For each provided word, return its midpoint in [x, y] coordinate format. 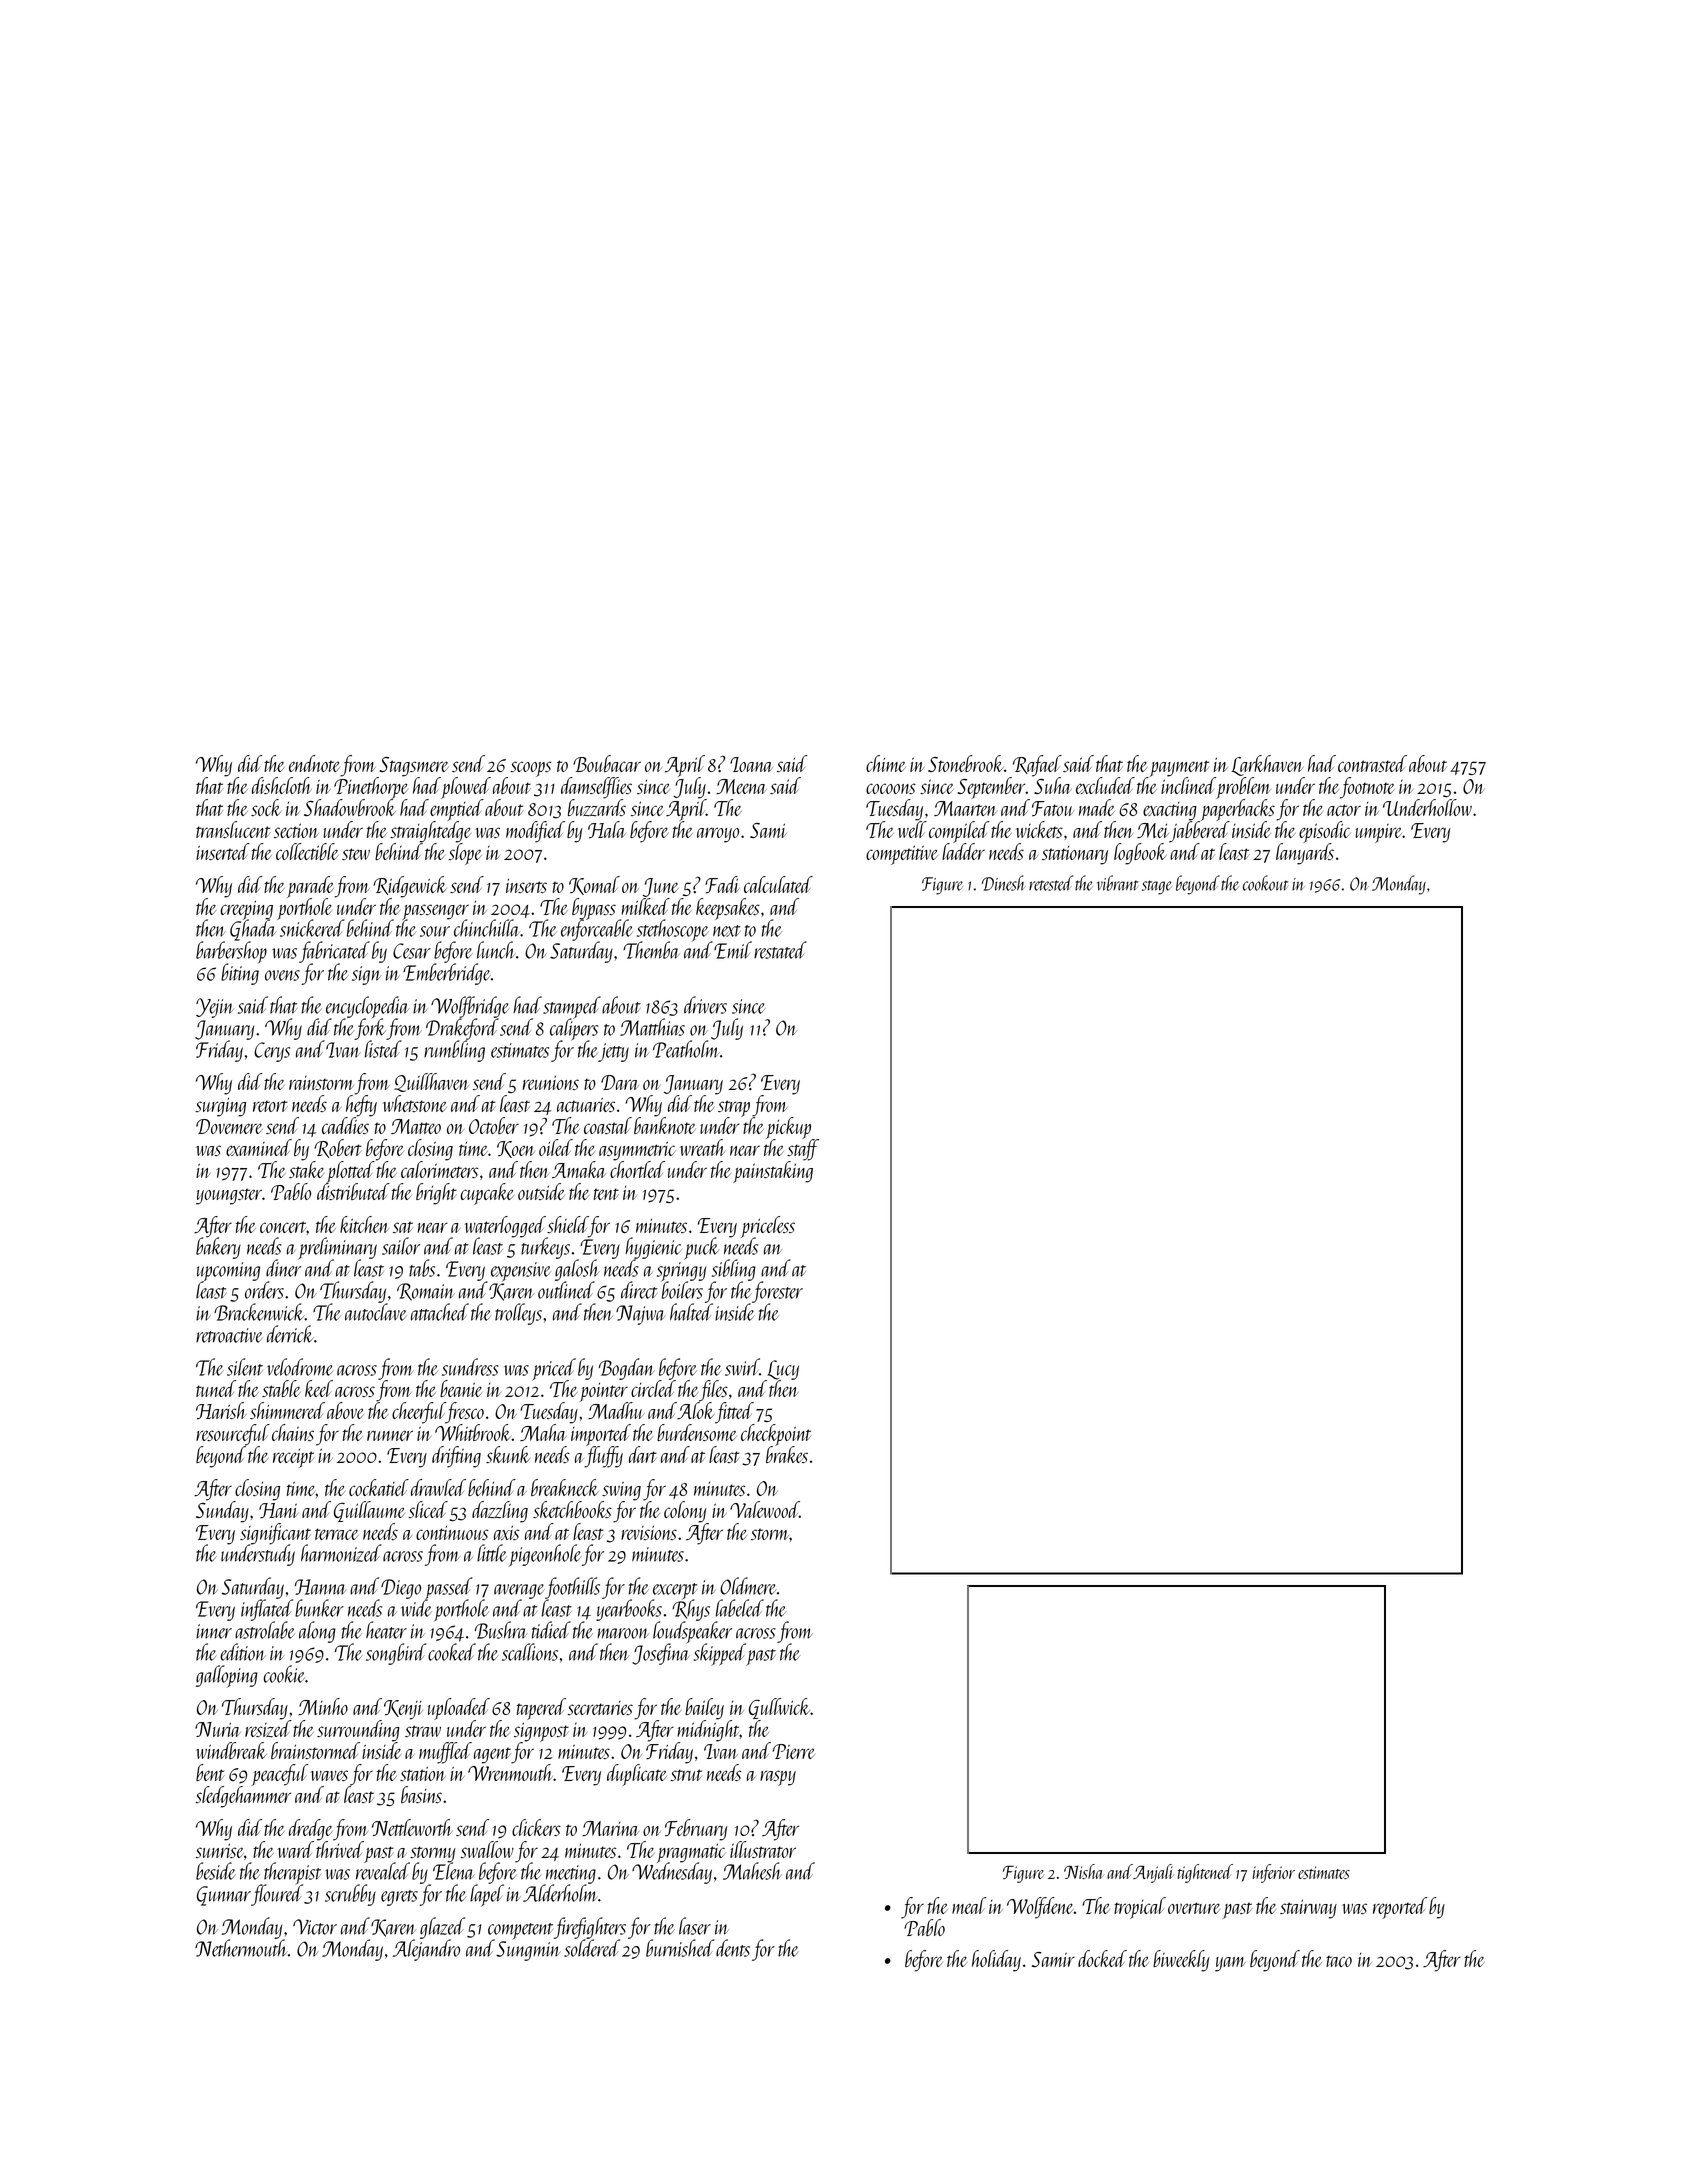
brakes [787, 1454]
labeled [740, 1608]
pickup [788, 1128]
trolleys [518, 1314]
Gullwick [779, 1708]
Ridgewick [410, 886]
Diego [401, 1589]
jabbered [1199, 832]
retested [1051, 883]
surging [221, 1107]
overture [1194, 1908]
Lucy [783, 1370]
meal [969, 1905]
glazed [442, 1928]
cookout [1266, 883]
